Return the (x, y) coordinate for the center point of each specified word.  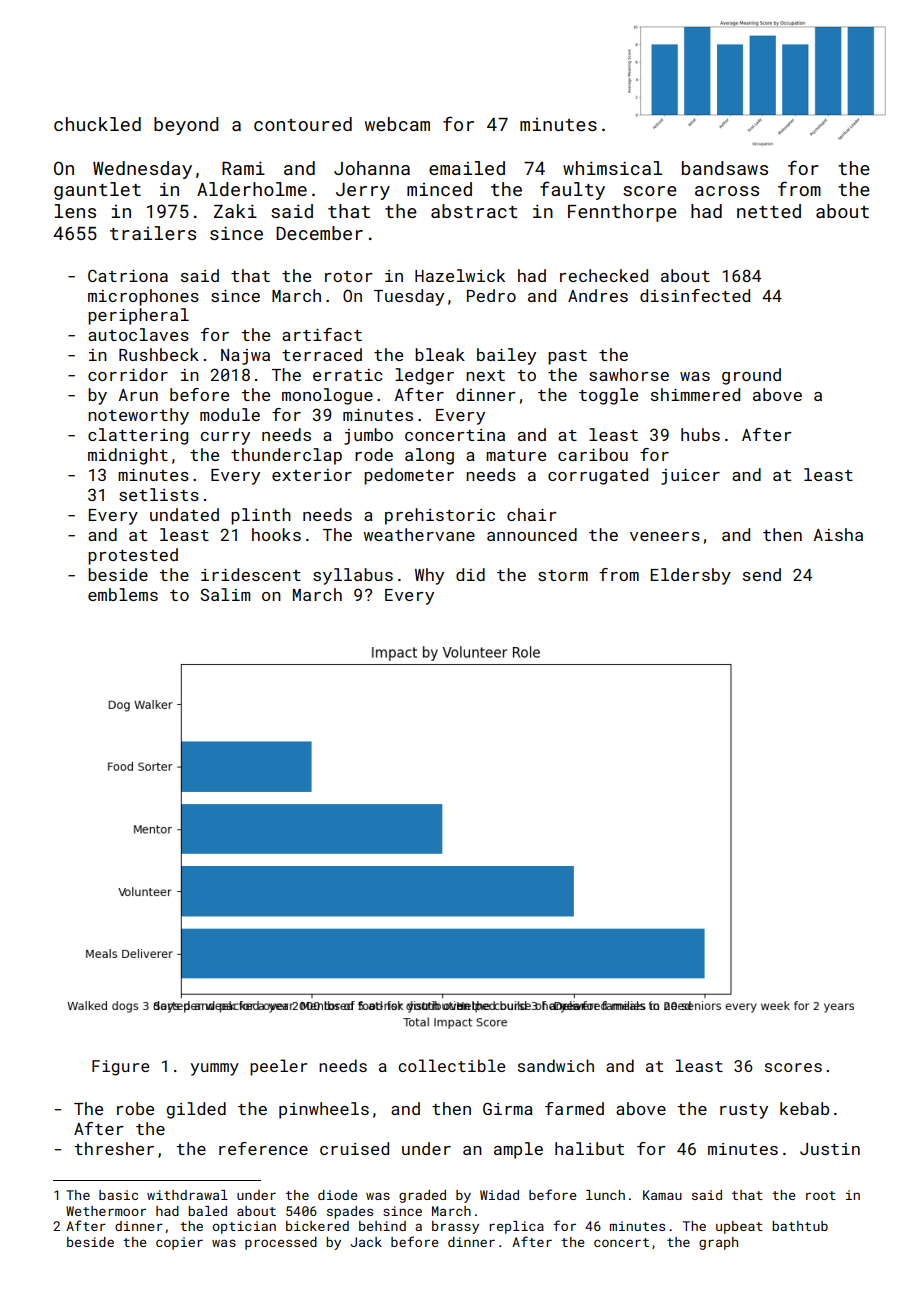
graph (718, 1243)
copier (179, 1243)
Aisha (838, 534)
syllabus (353, 576)
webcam (397, 124)
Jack (366, 1242)
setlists (159, 494)
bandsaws (725, 168)
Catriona (128, 275)
